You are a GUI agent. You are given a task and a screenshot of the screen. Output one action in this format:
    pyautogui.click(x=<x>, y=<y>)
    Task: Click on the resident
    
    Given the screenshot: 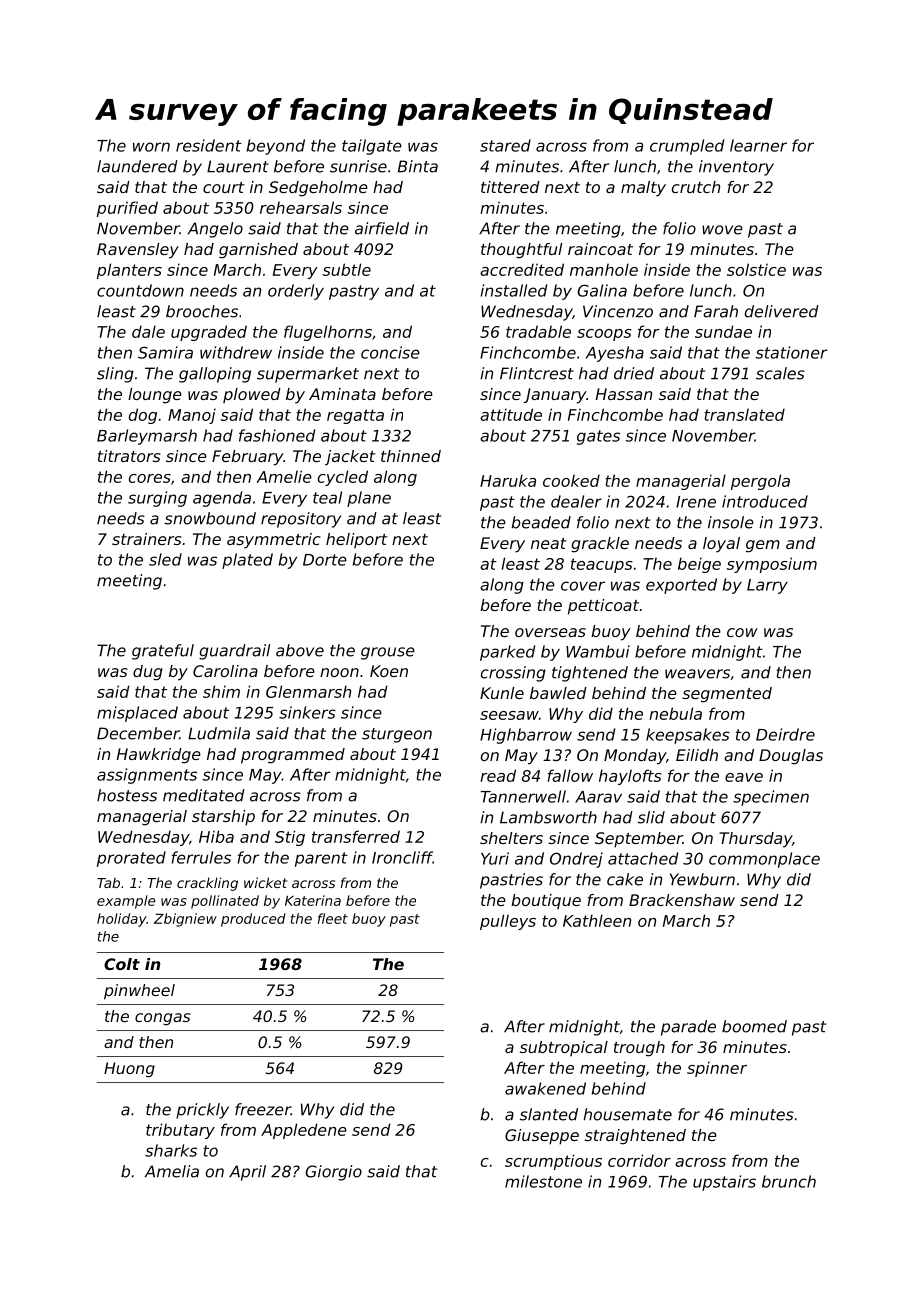 What is the action you would take?
    pyautogui.click(x=209, y=145)
